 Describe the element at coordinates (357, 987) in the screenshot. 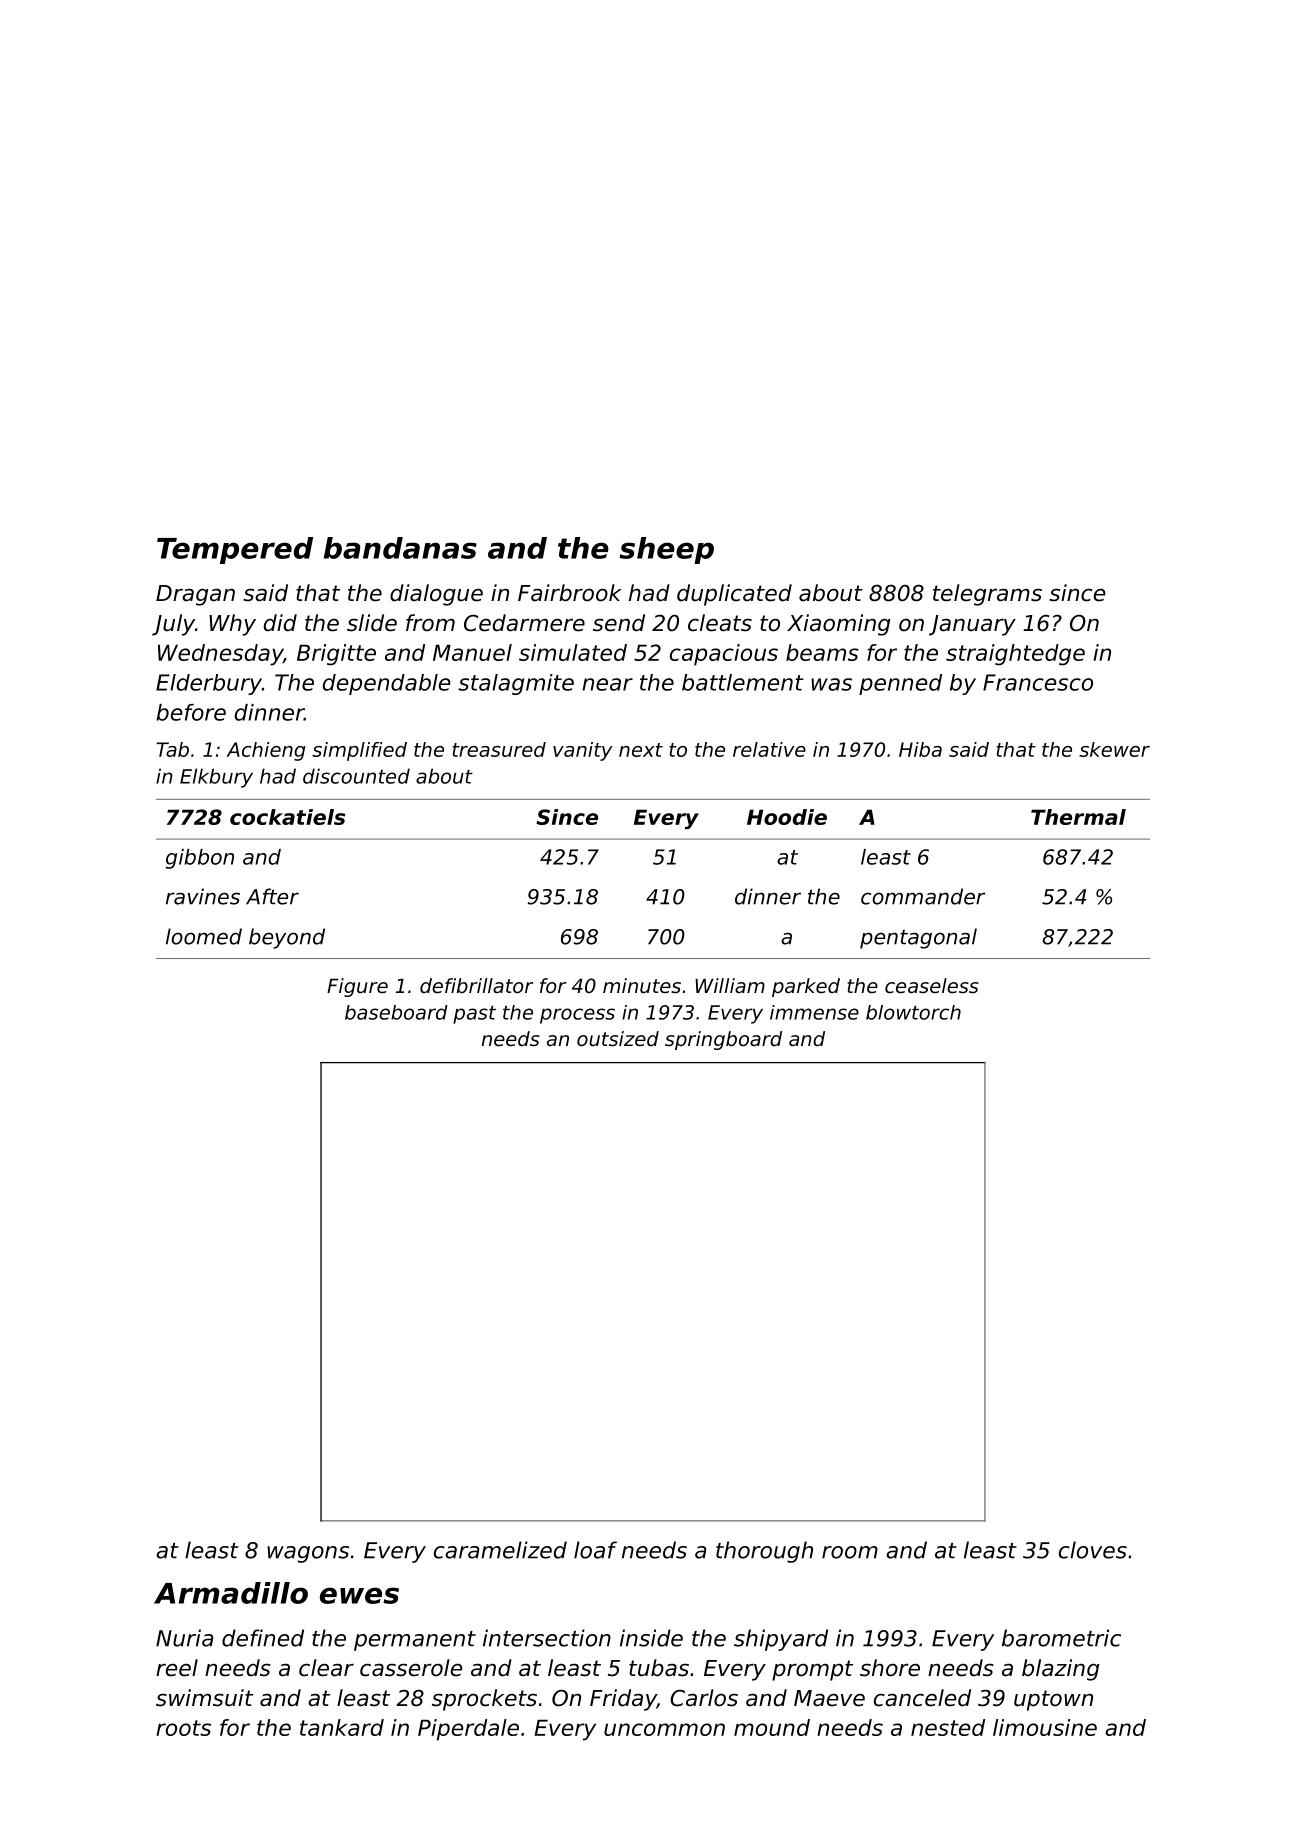

I see `Figure` at that location.
